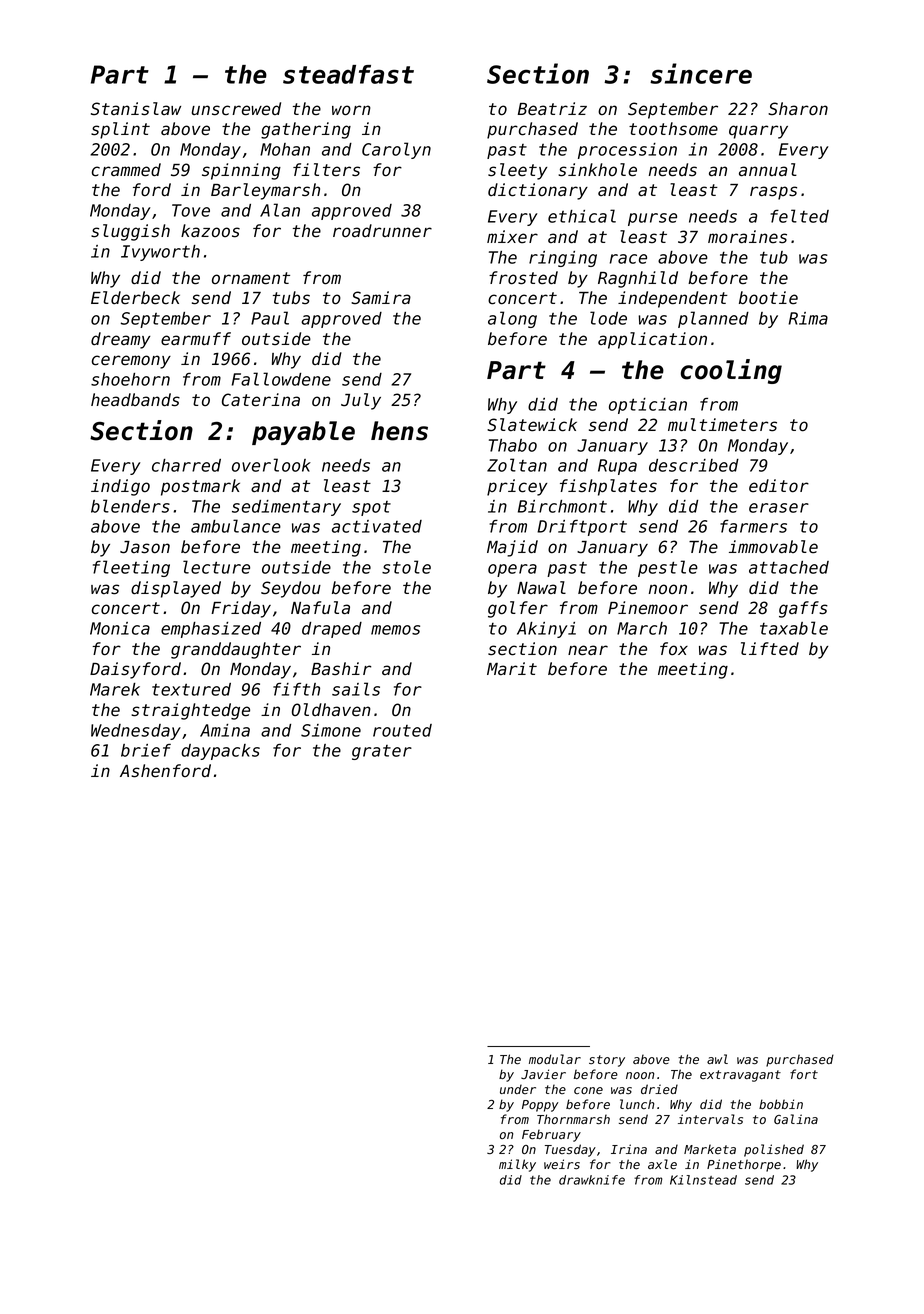  Describe the element at coordinates (770, 649) in the screenshot. I see `lifted` at that location.
